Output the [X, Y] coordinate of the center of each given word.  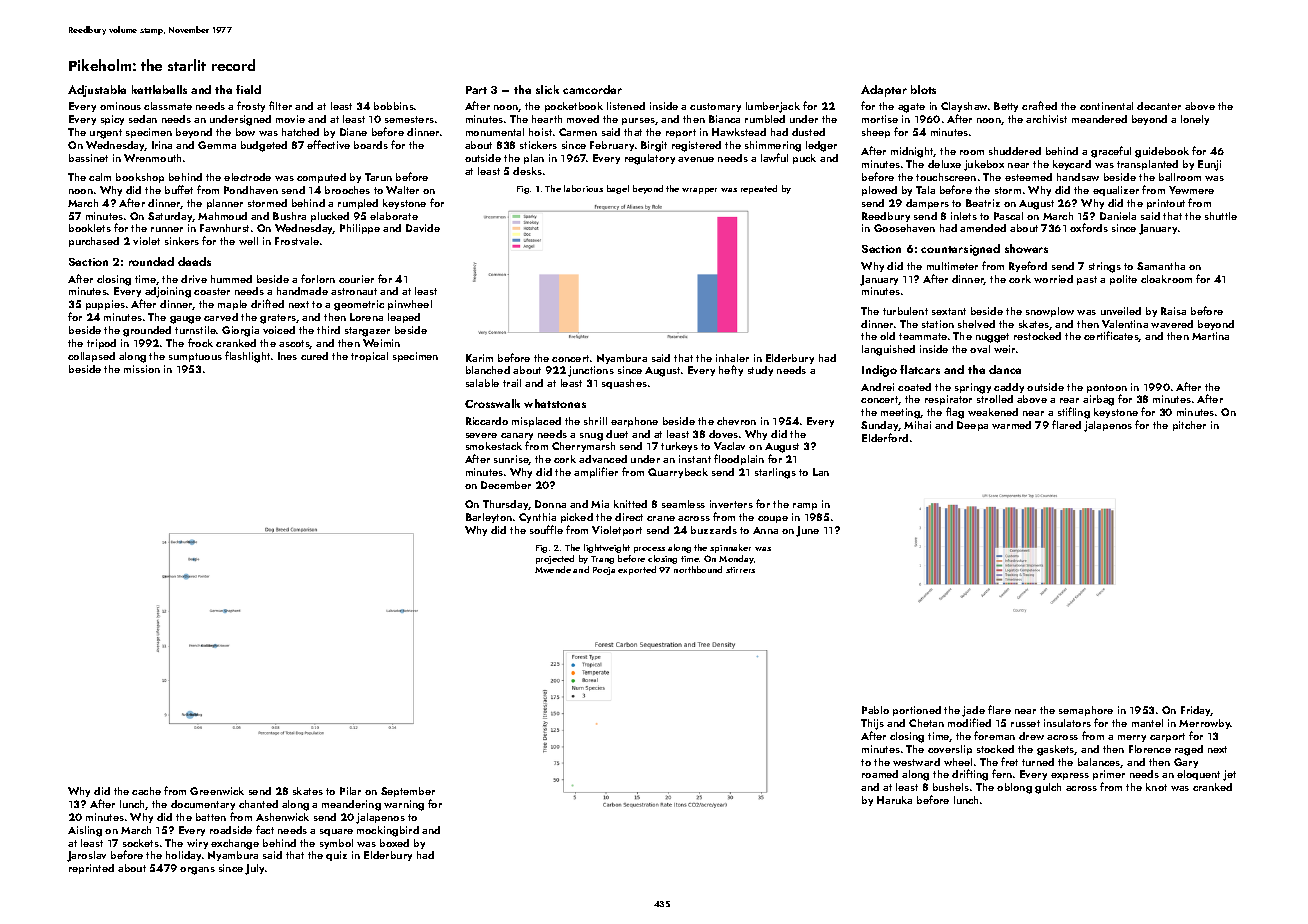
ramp [805, 506]
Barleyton [489, 518]
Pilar [350, 791]
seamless [683, 504]
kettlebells [159, 89]
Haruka [894, 800]
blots [923, 89]
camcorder [592, 89]
